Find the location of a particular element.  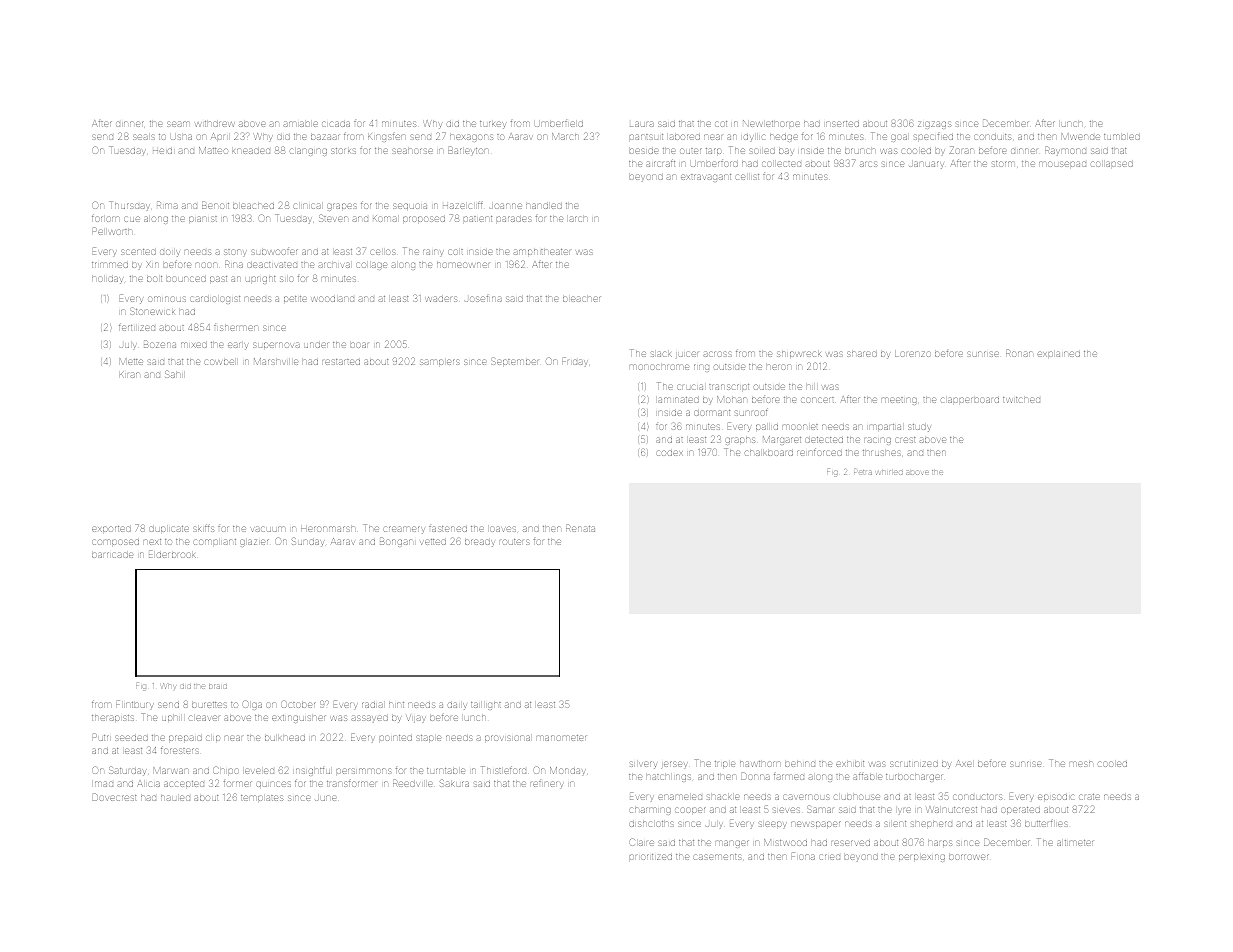

codex is located at coordinates (670, 453).
